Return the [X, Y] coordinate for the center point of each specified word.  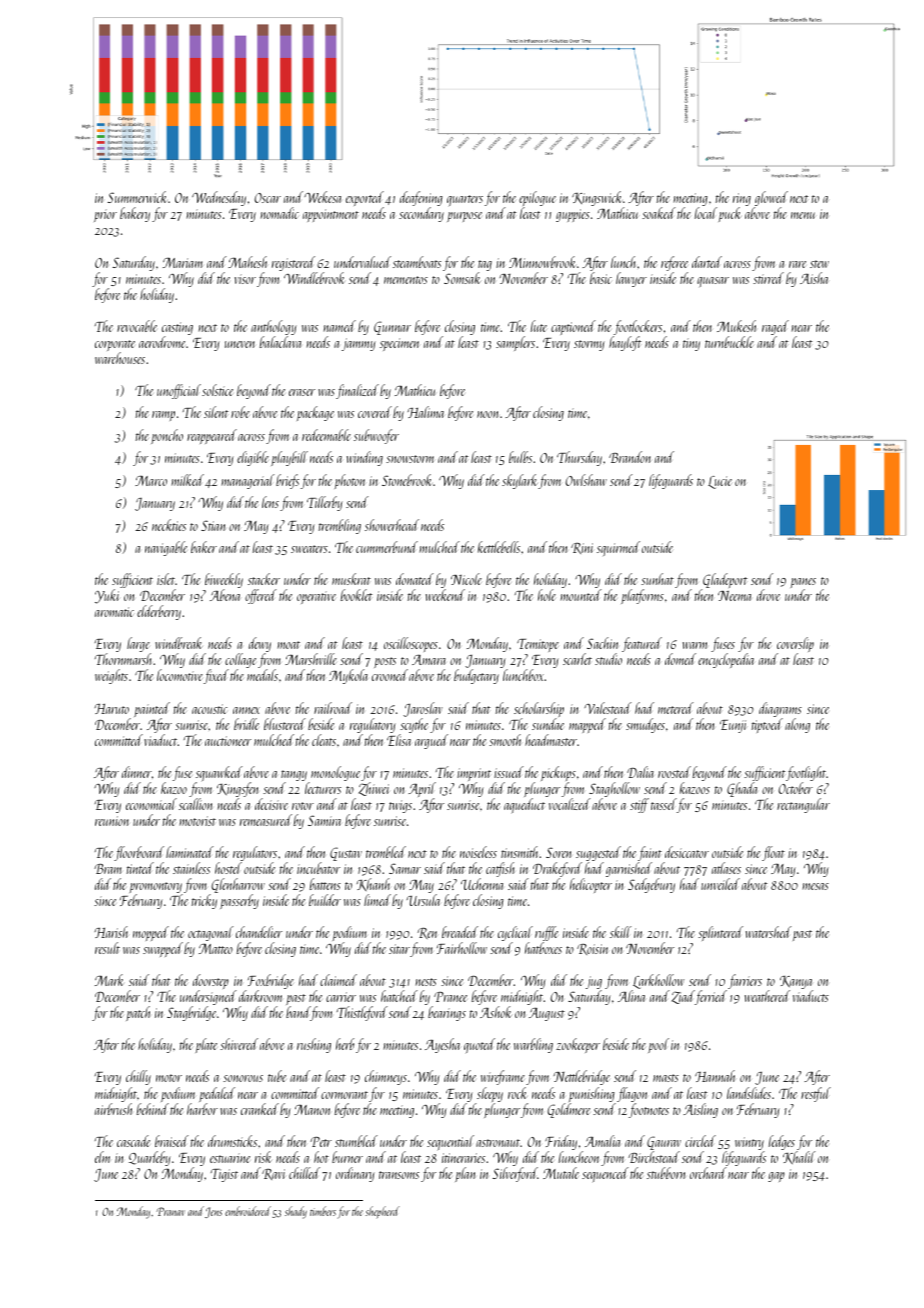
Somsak [462, 278]
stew [819, 264]
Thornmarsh [123, 659]
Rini [582, 548]
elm [102, 1157]
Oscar [267, 198]
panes [803, 584]
